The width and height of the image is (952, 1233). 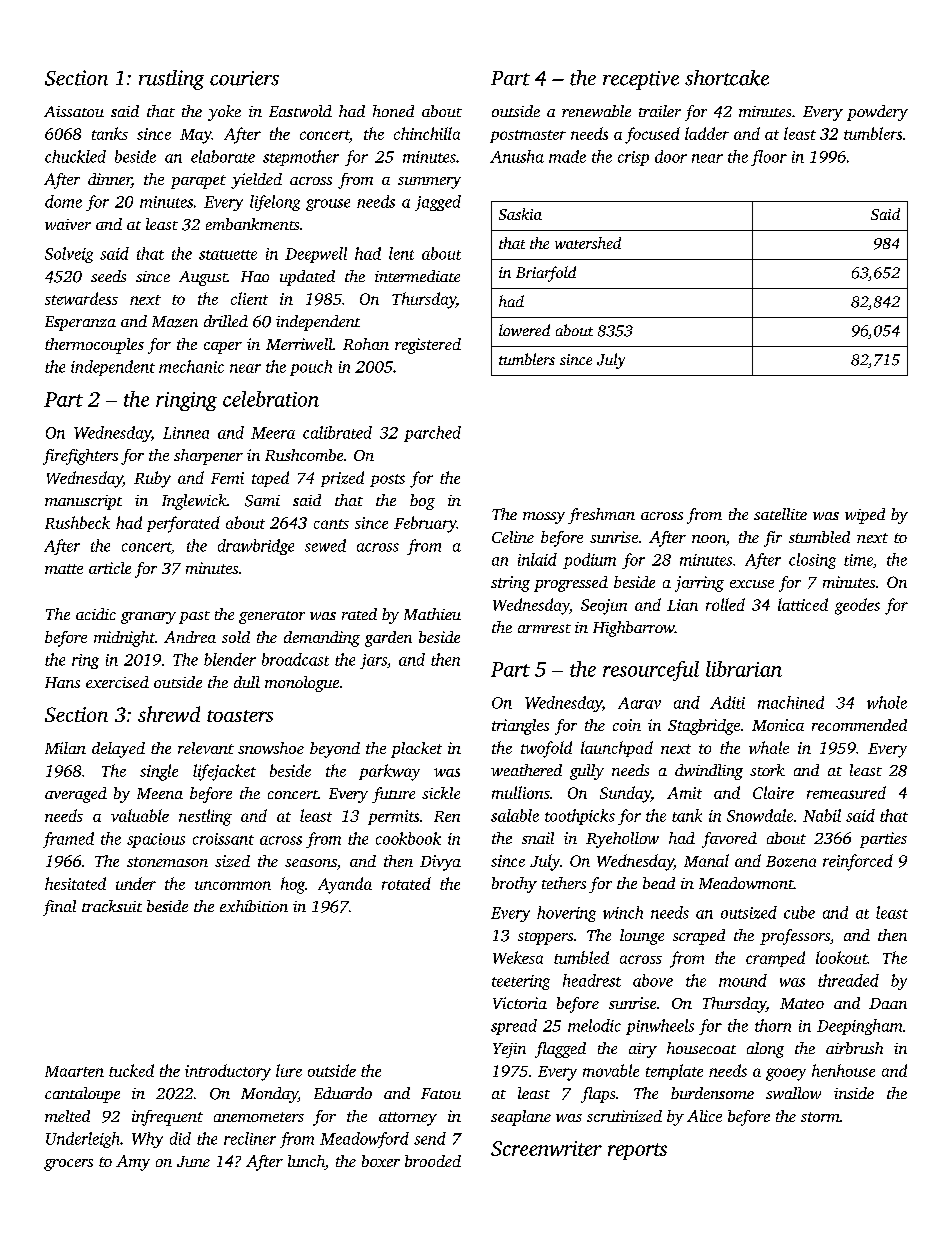 What do you see at coordinates (76, 795) in the image?
I see `averaged` at bounding box center [76, 795].
